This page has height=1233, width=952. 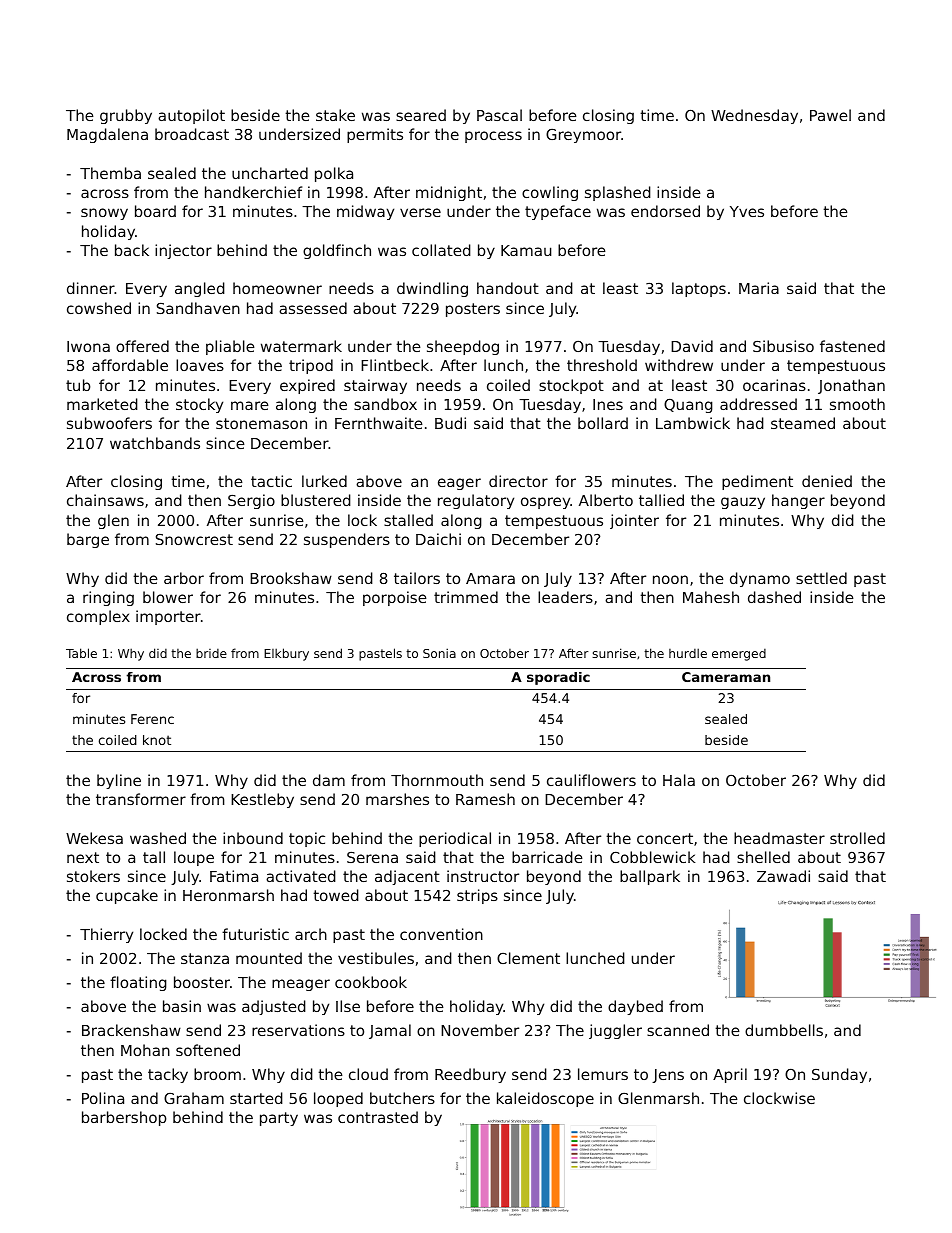 What do you see at coordinates (124, 1118) in the page?
I see `barbershop` at bounding box center [124, 1118].
